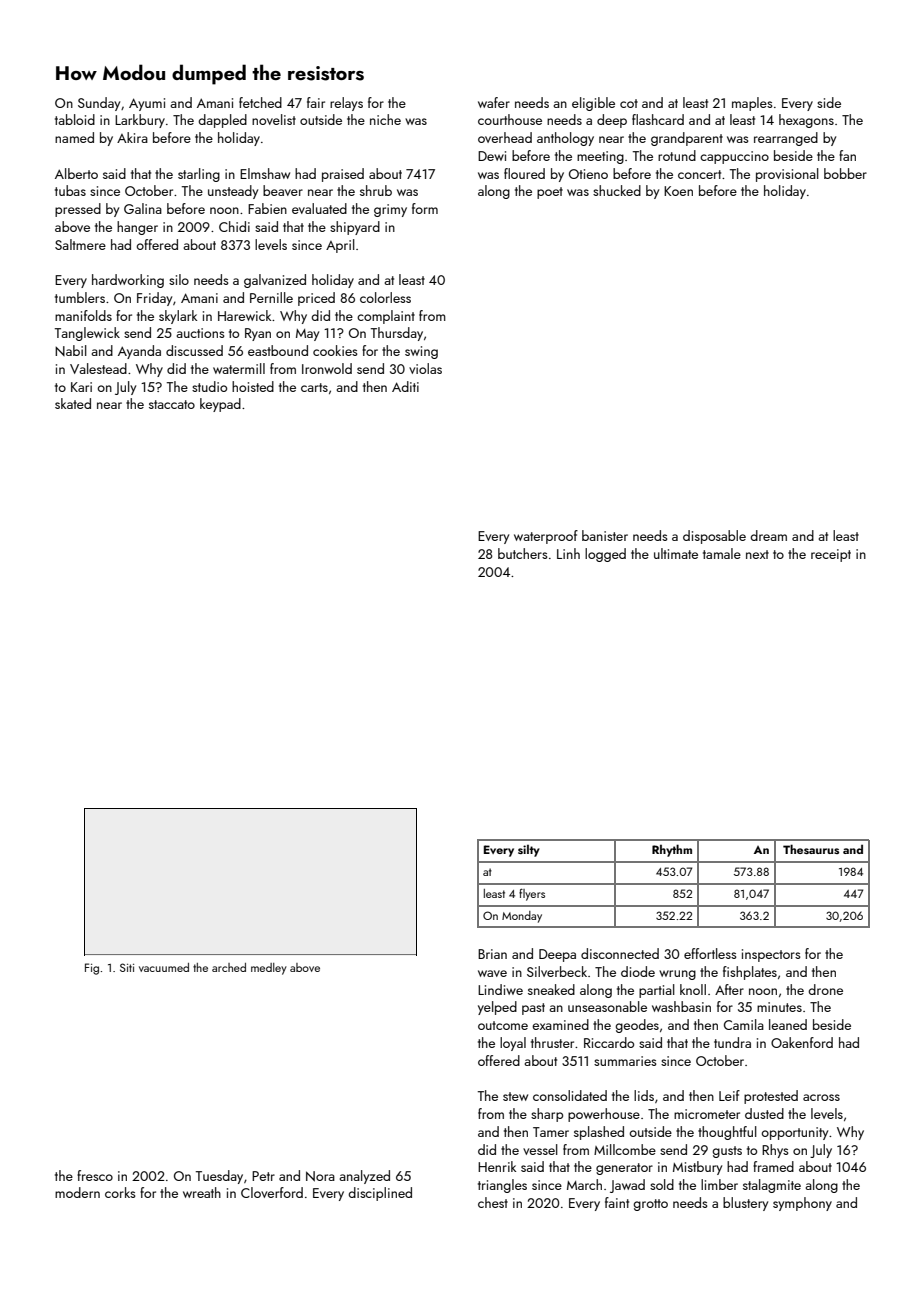 The image size is (924, 1308). Describe the element at coordinates (99, 104) in the screenshot. I see `Sunday` at that location.
